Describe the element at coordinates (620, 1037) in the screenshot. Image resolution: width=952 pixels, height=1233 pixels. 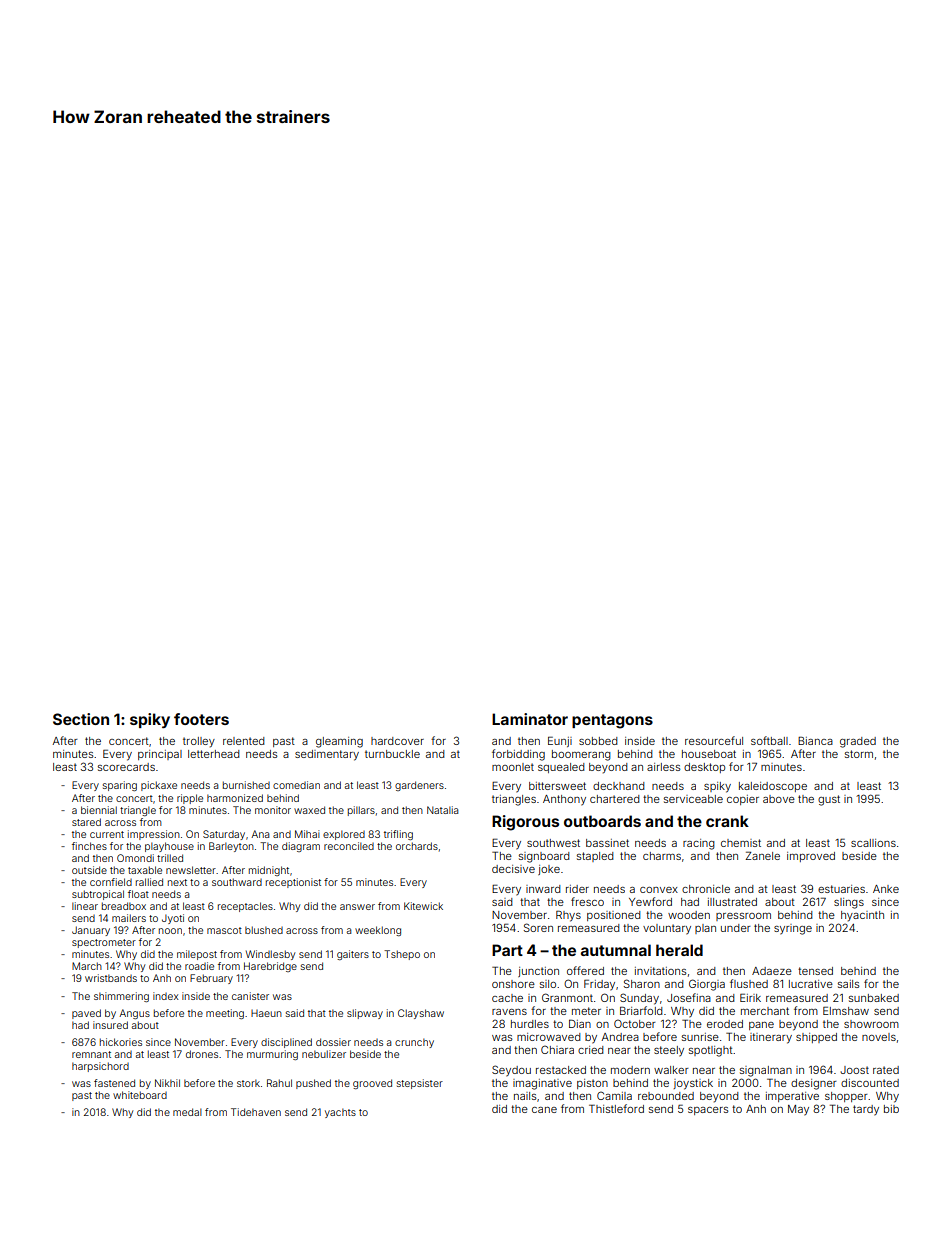
I see `Andrea` at that location.
